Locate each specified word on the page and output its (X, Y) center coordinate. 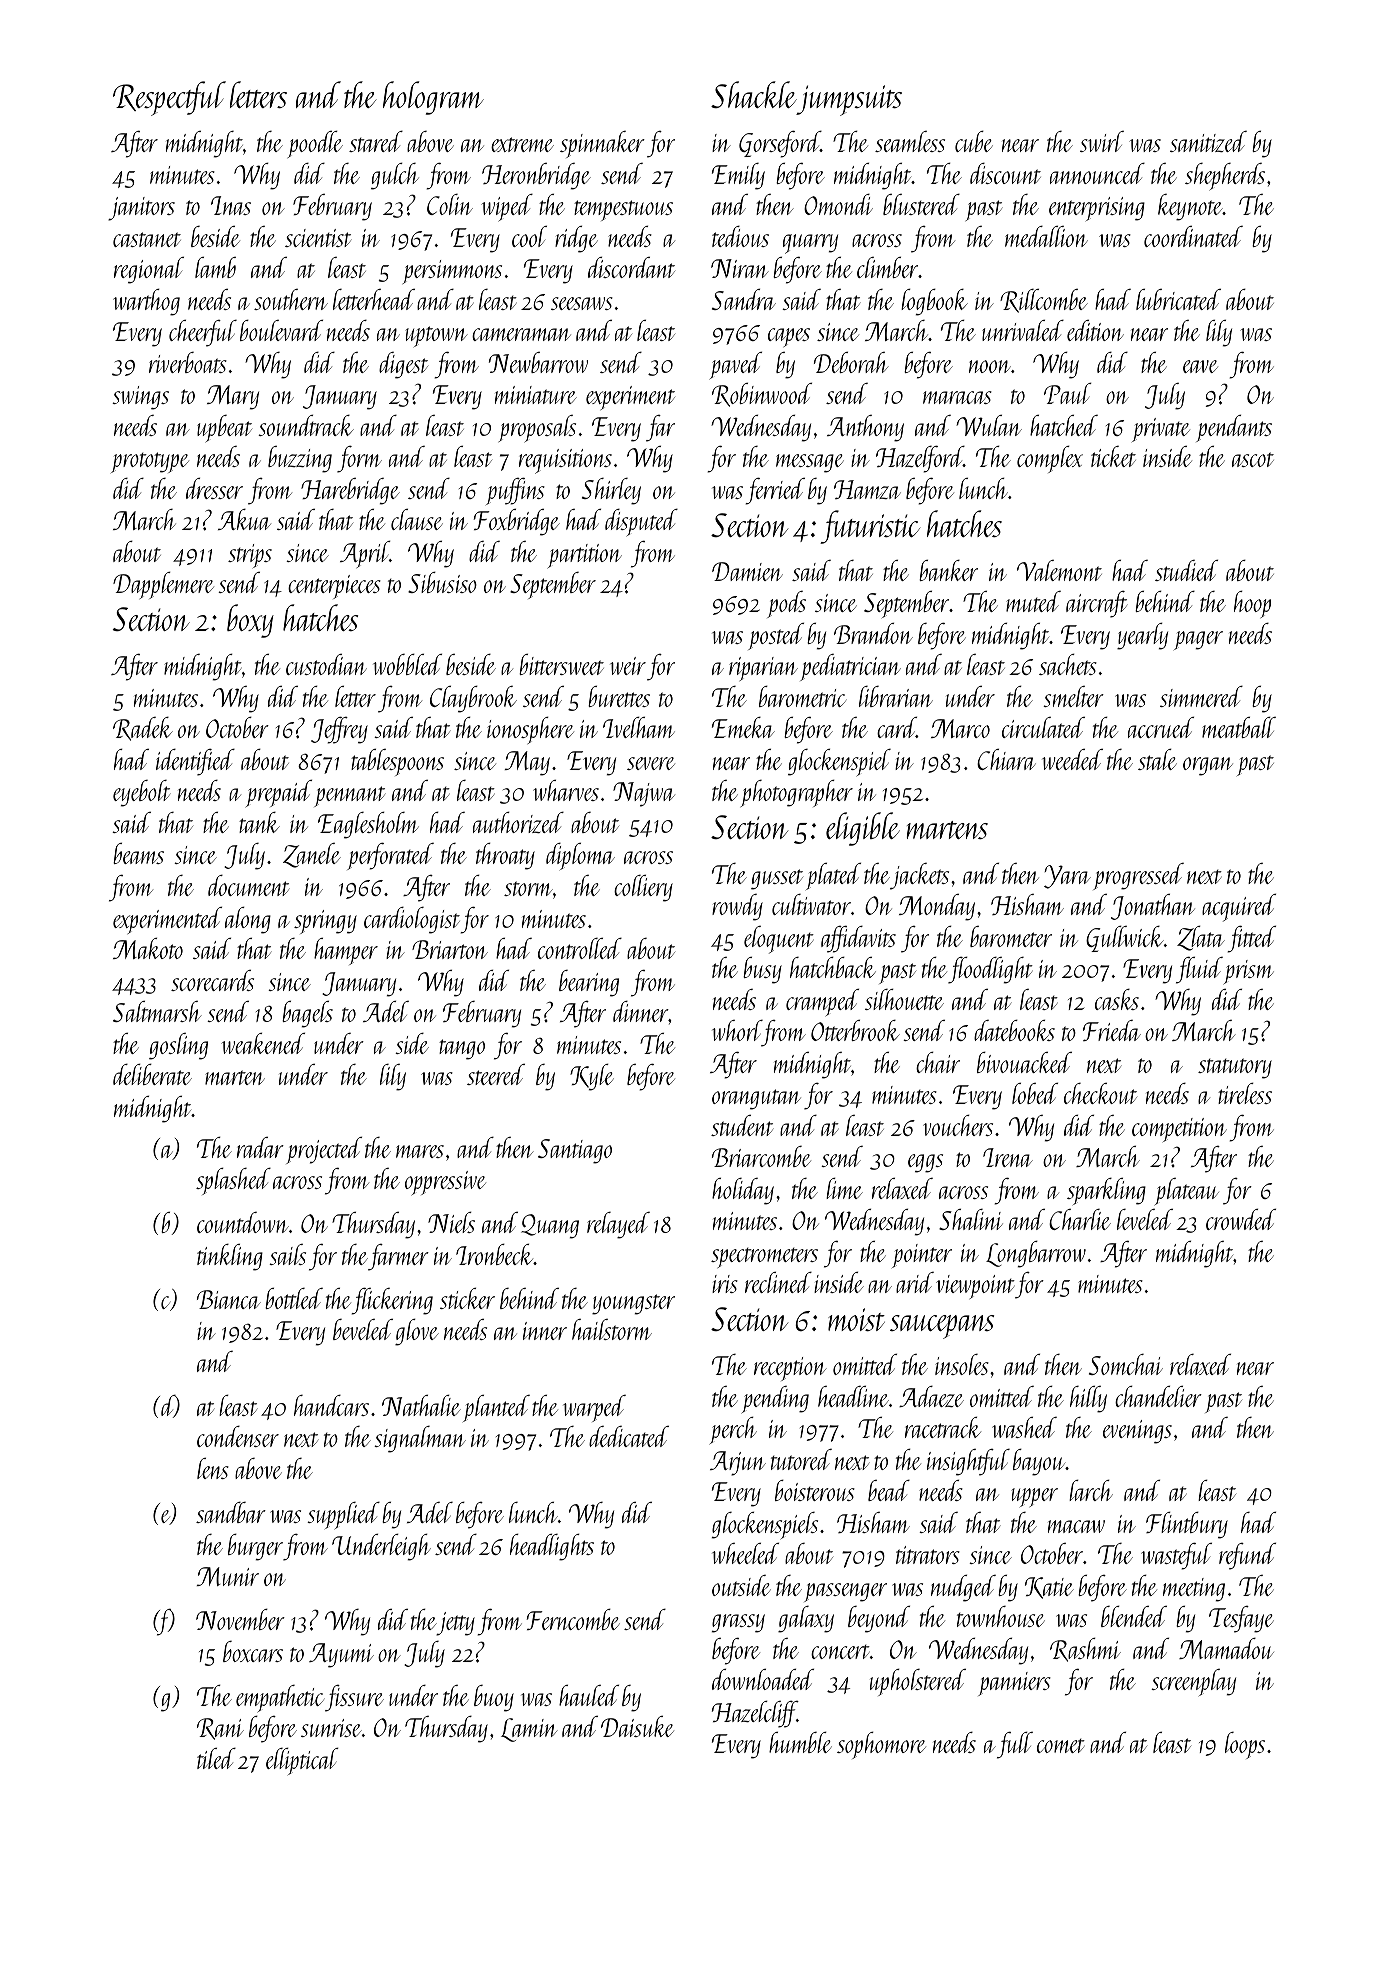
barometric (803, 696)
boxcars (253, 1651)
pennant (350, 796)
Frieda (1112, 1030)
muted (1033, 601)
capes (789, 337)
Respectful (169, 98)
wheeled (745, 1553)
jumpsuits (849, 100)
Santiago (575, 1151)
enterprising (1097, 209)
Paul (1068, 393)
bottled (294, 1298)
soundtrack (306, 425)
